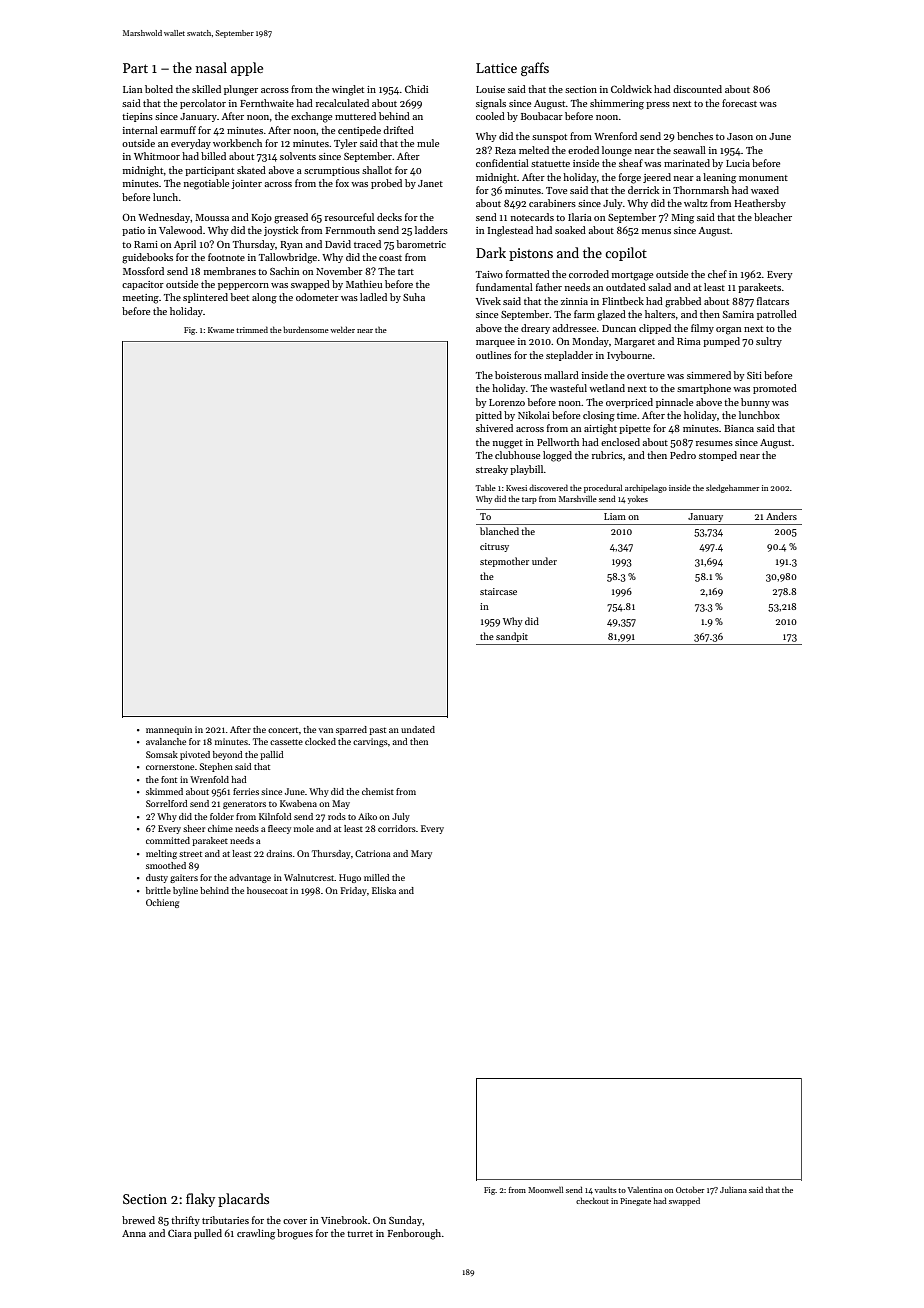  Describe the element at coordinates (739, 103) in the page. I see `forecast` at that location.
